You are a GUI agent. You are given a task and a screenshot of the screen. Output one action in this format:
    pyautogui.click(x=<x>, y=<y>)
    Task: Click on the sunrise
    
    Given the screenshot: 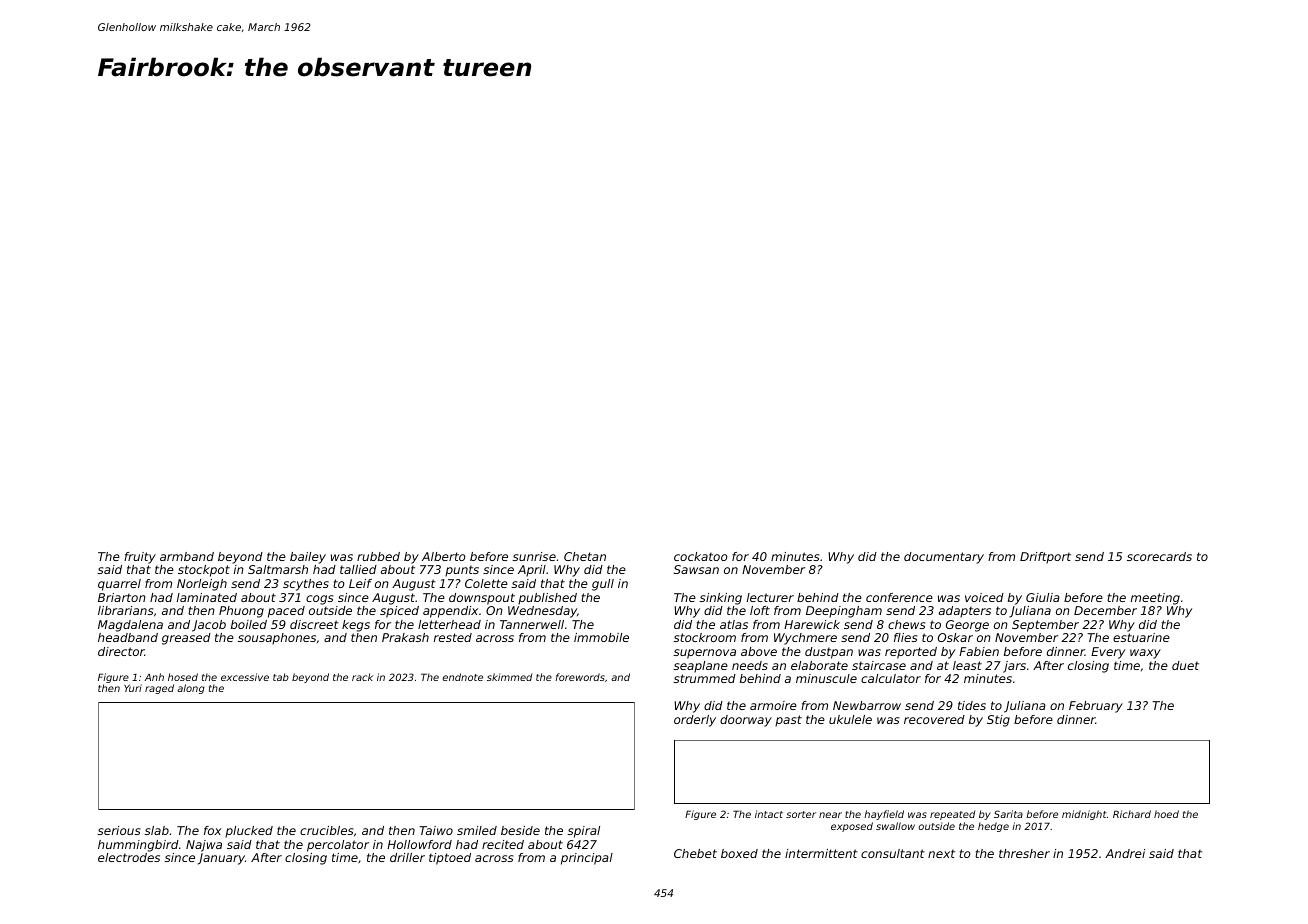 What is the action you would take?
    pyautogui.click(x=534, y=556)
